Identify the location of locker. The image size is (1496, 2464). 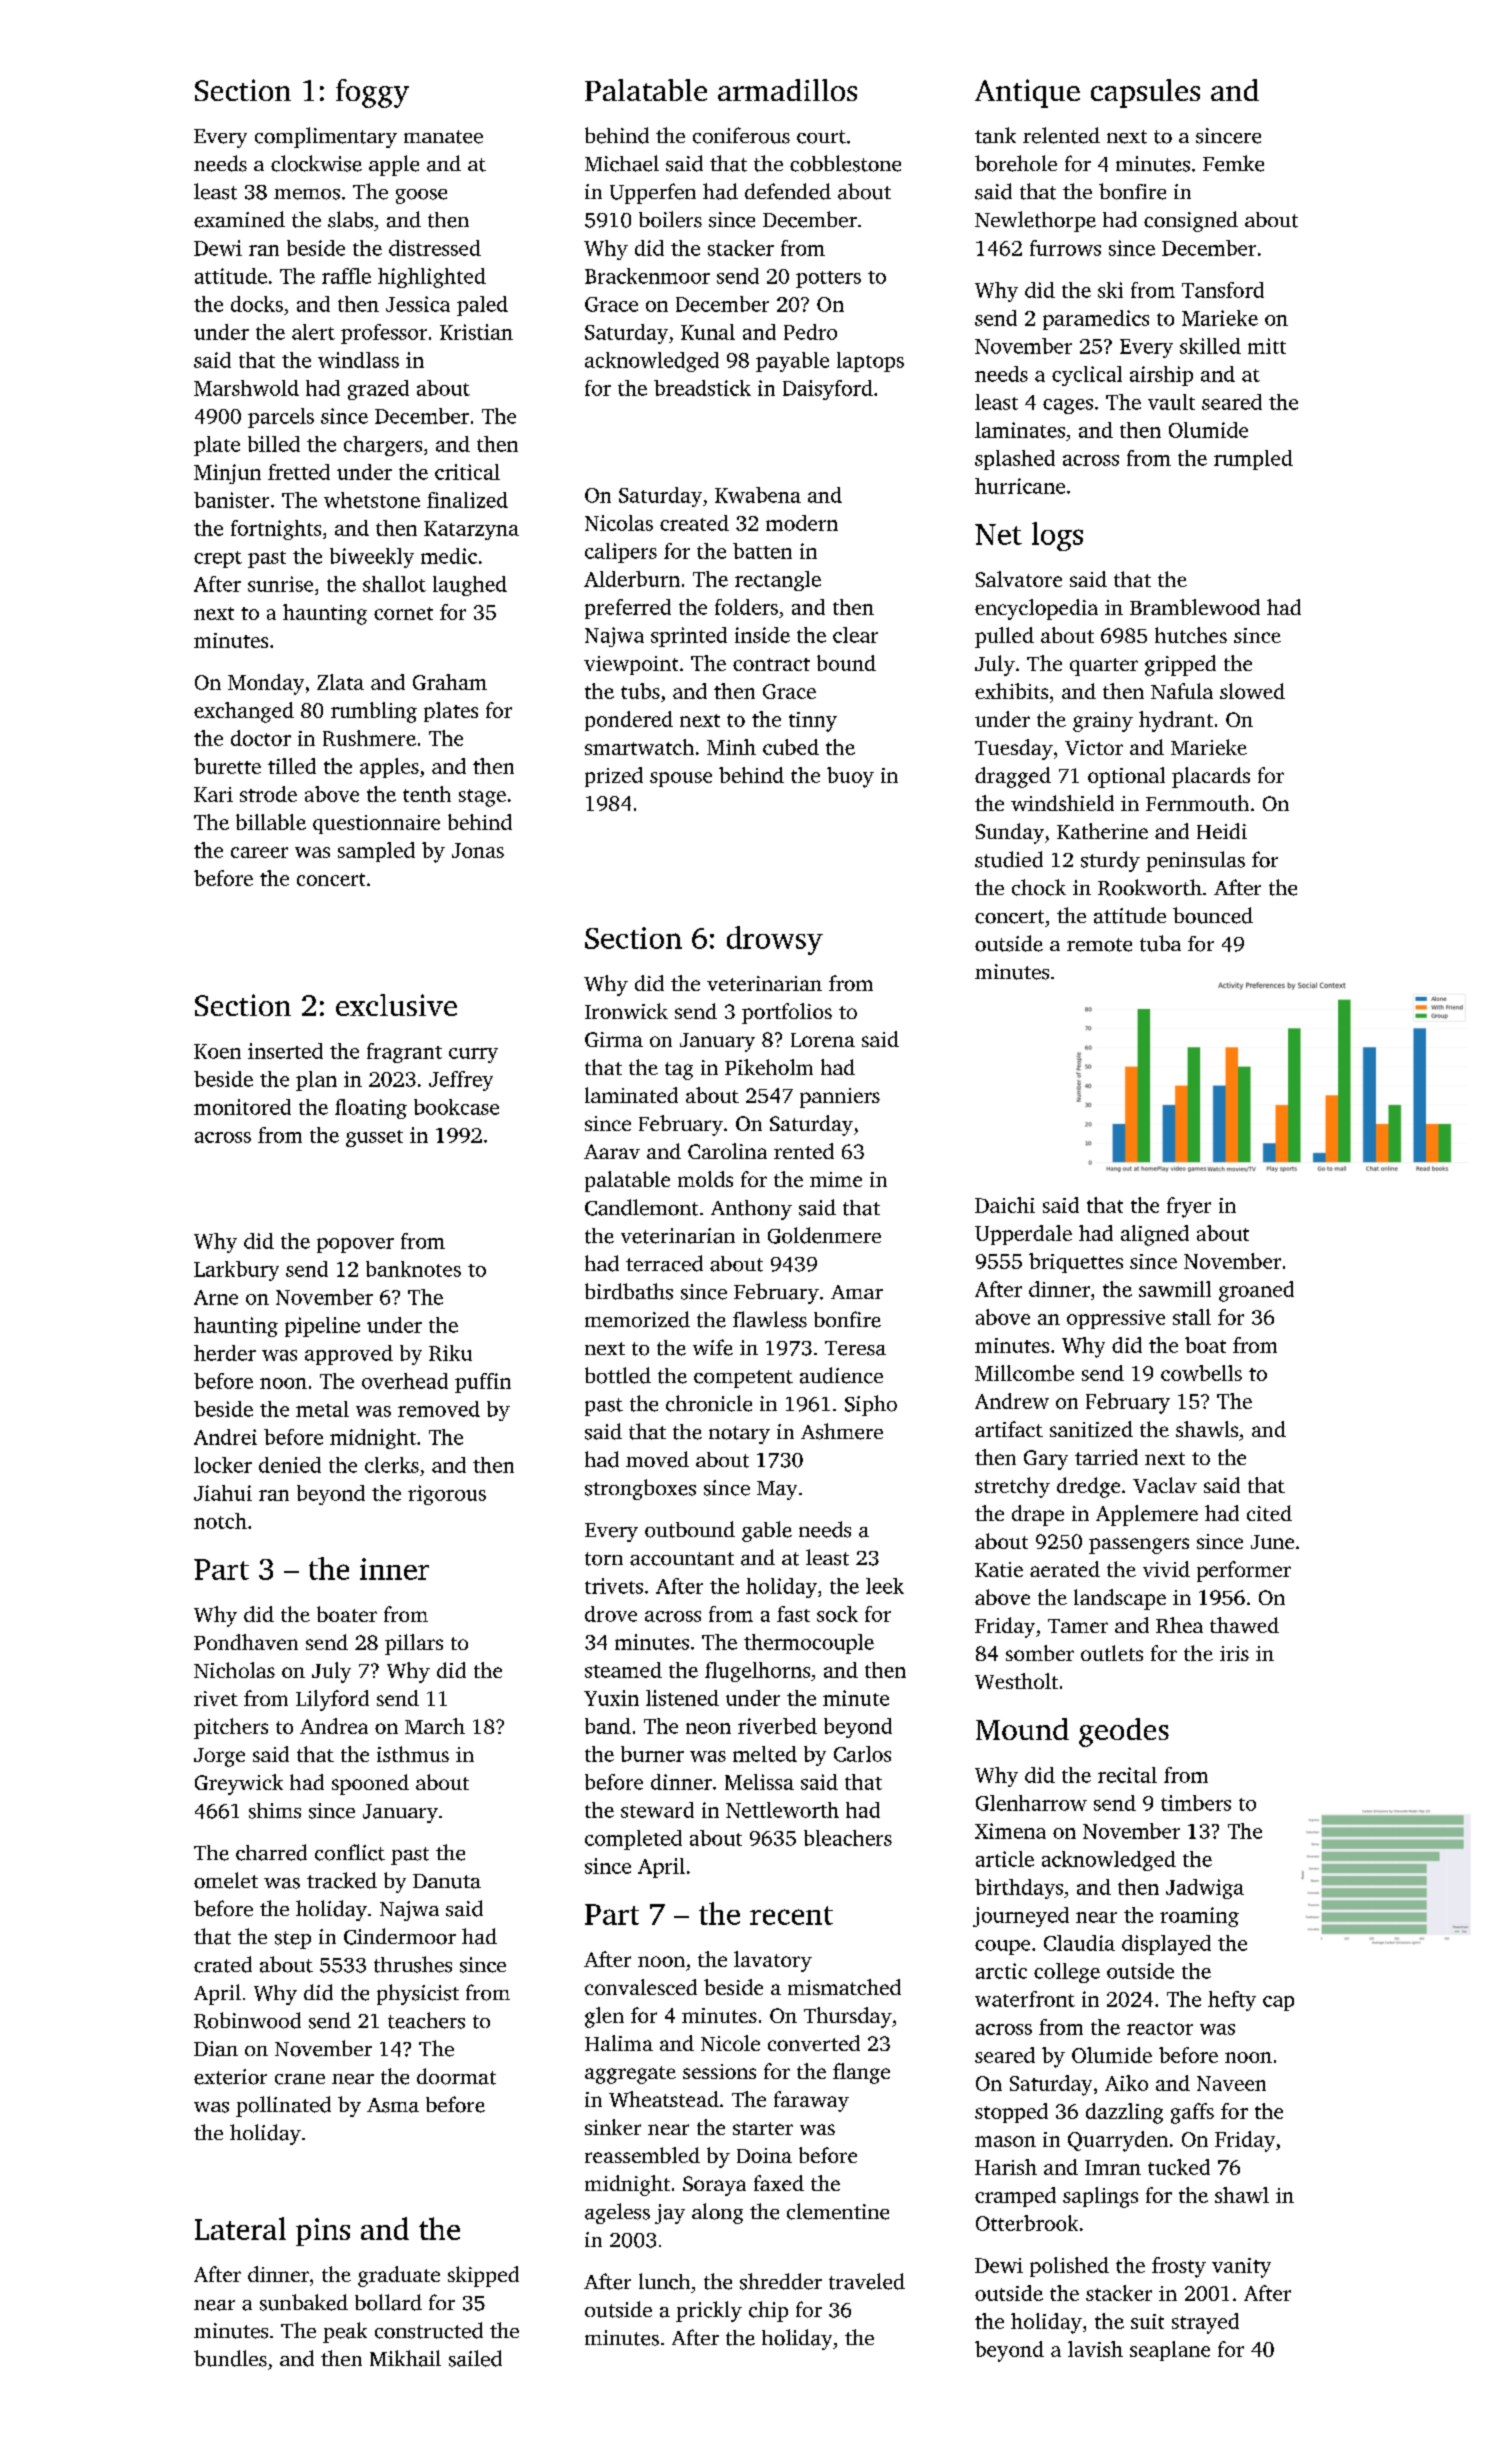
(223, 1465).
